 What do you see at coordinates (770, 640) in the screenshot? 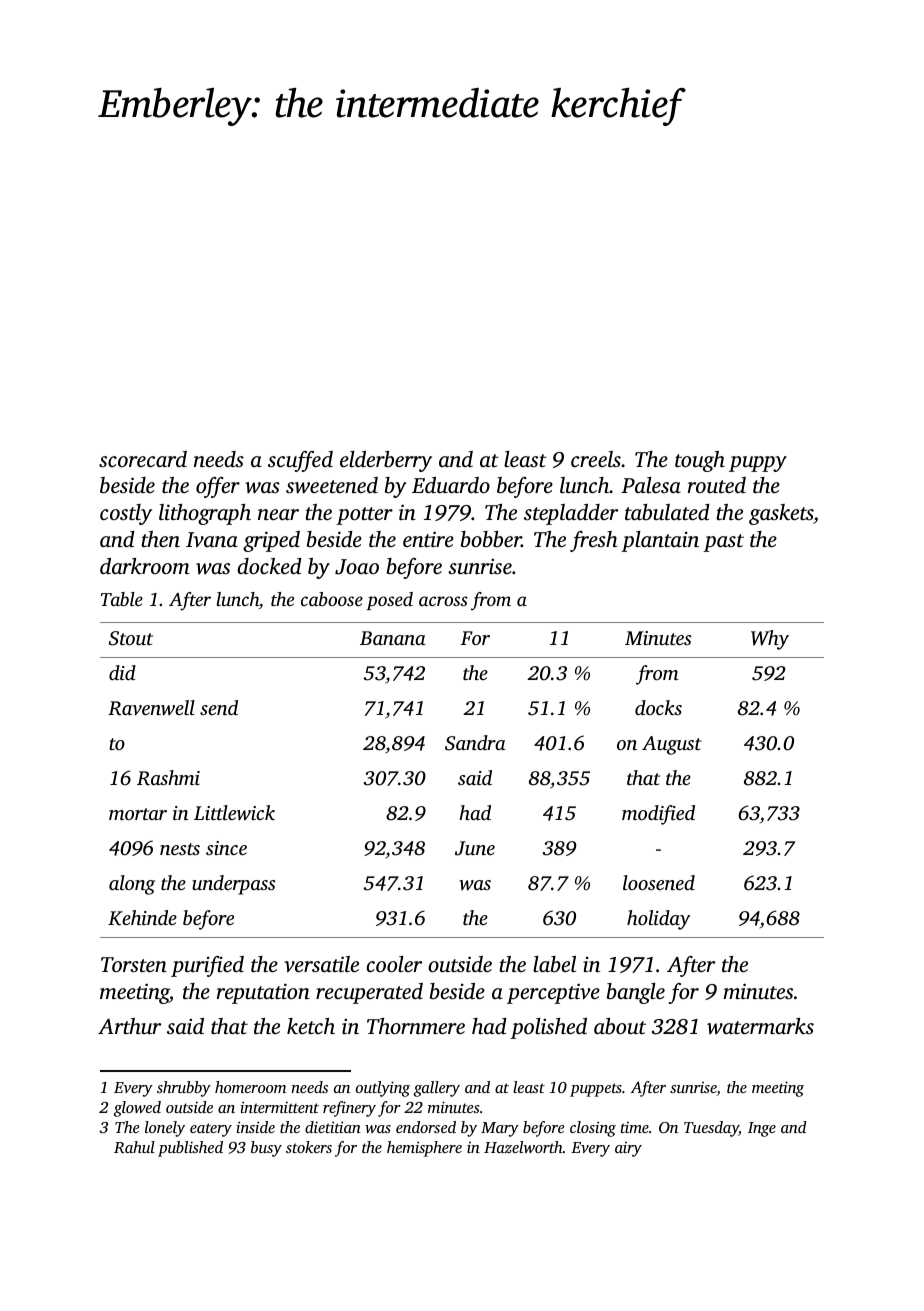
I see `Why` at bounding box center [770, 640].
